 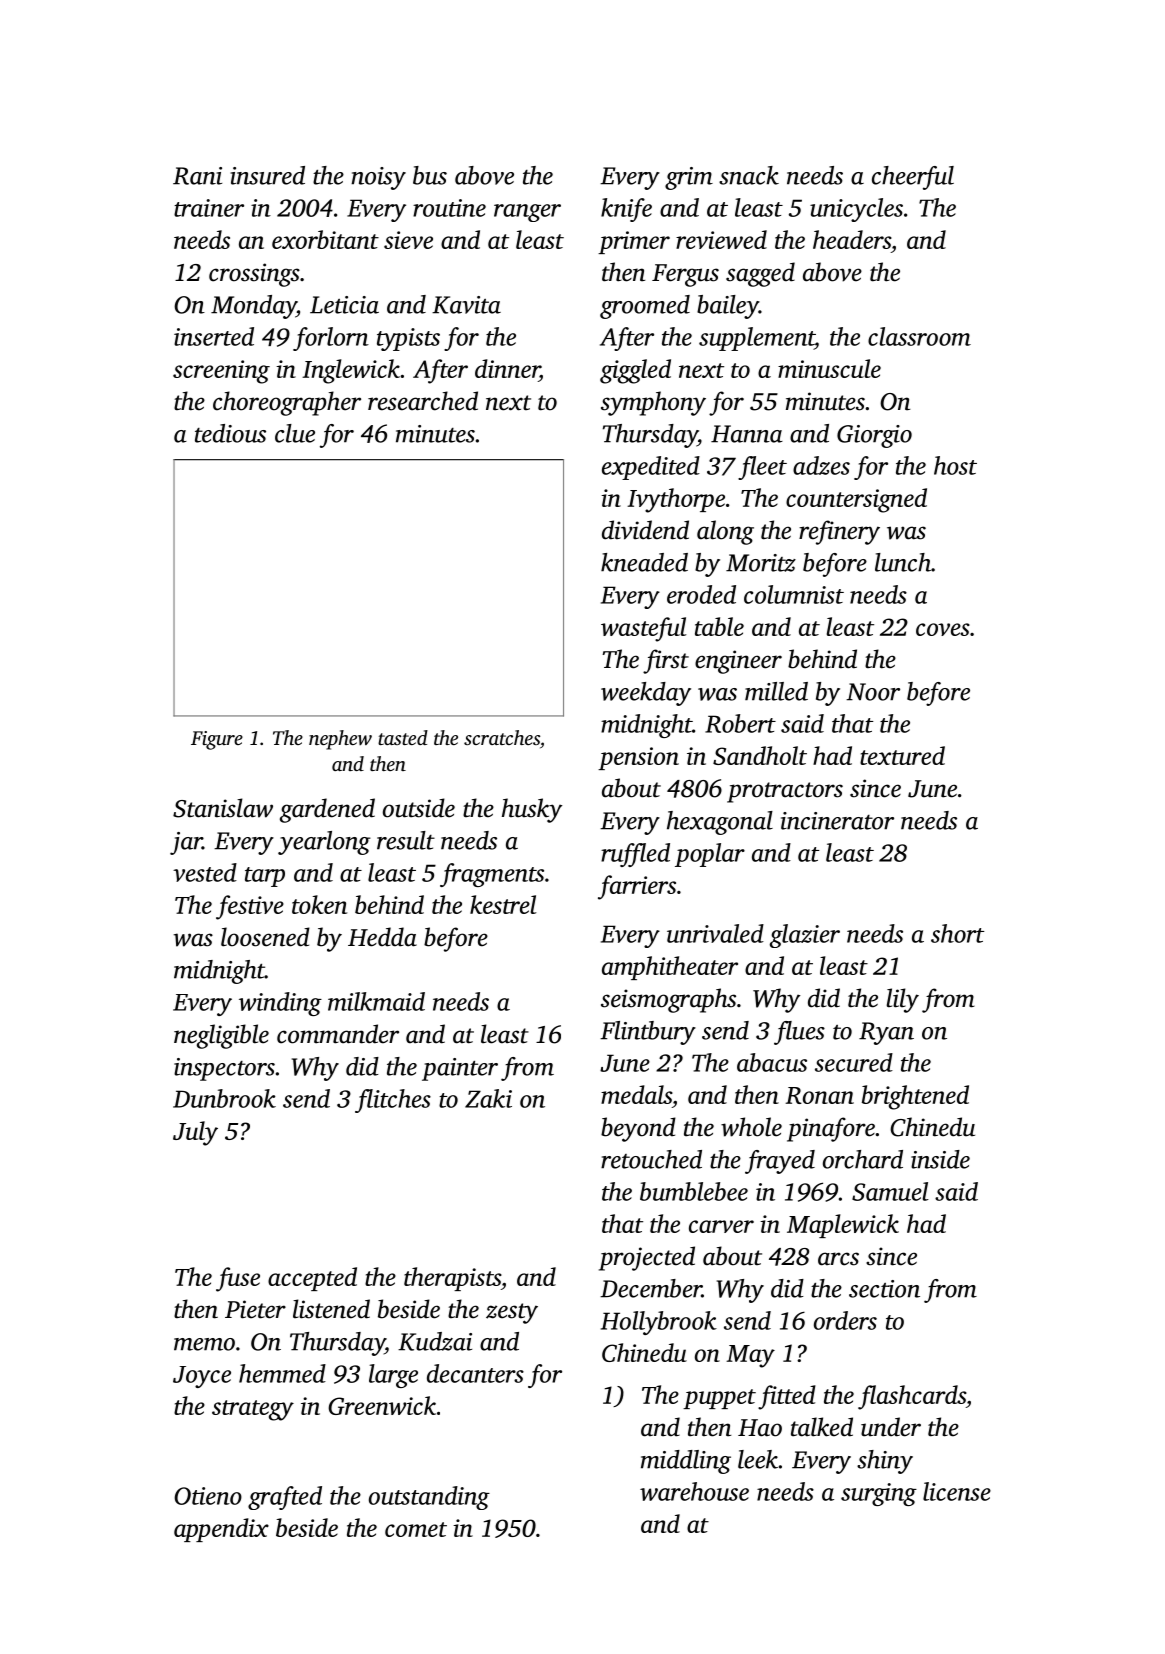 I want to click on memo, so click(x=204, y=1344).
